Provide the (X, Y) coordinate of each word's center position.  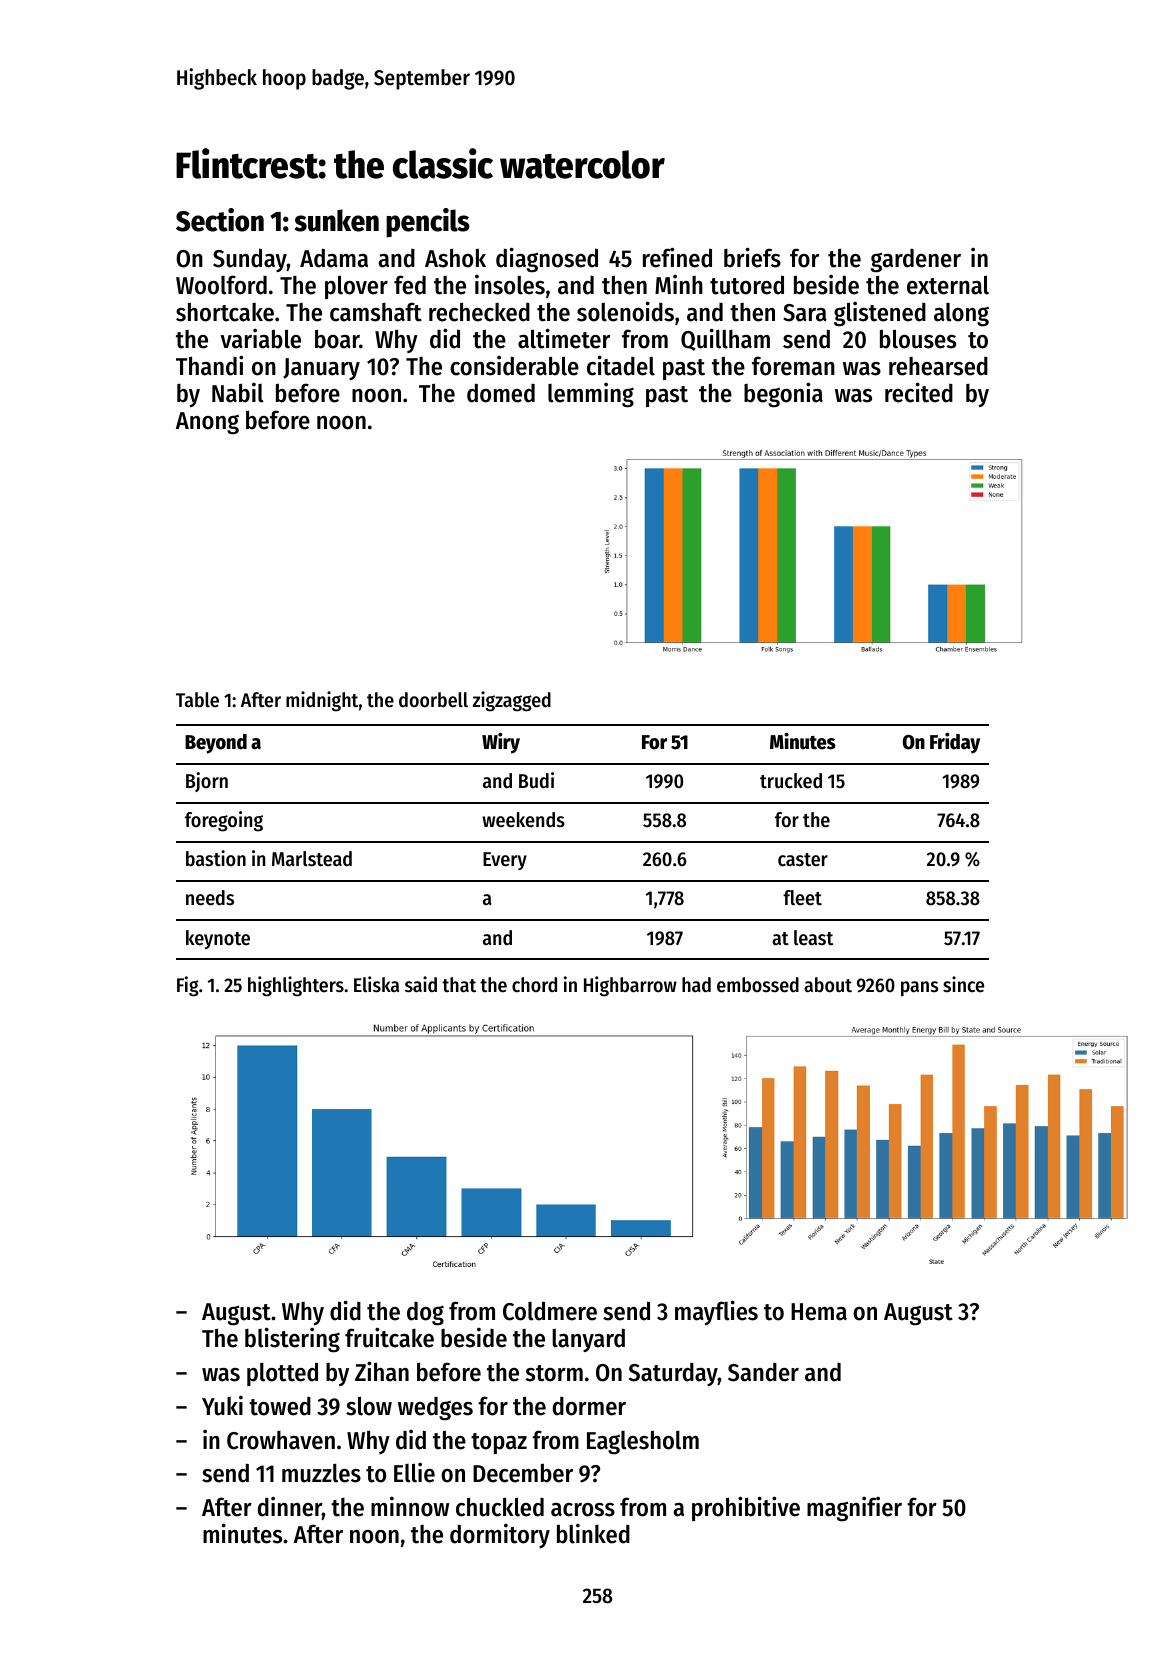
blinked (593, 1533)
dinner (290, 1506)
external (948, 285)
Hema (819, 1312)
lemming (591, 395)
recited (919, 392)
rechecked (479, 312)
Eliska (376, 984)
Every (505, 861)
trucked (791, 781)
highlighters (296, 986)
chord (534, 985)
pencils (428, 222)
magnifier (854, 1508)
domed (501, 393)
